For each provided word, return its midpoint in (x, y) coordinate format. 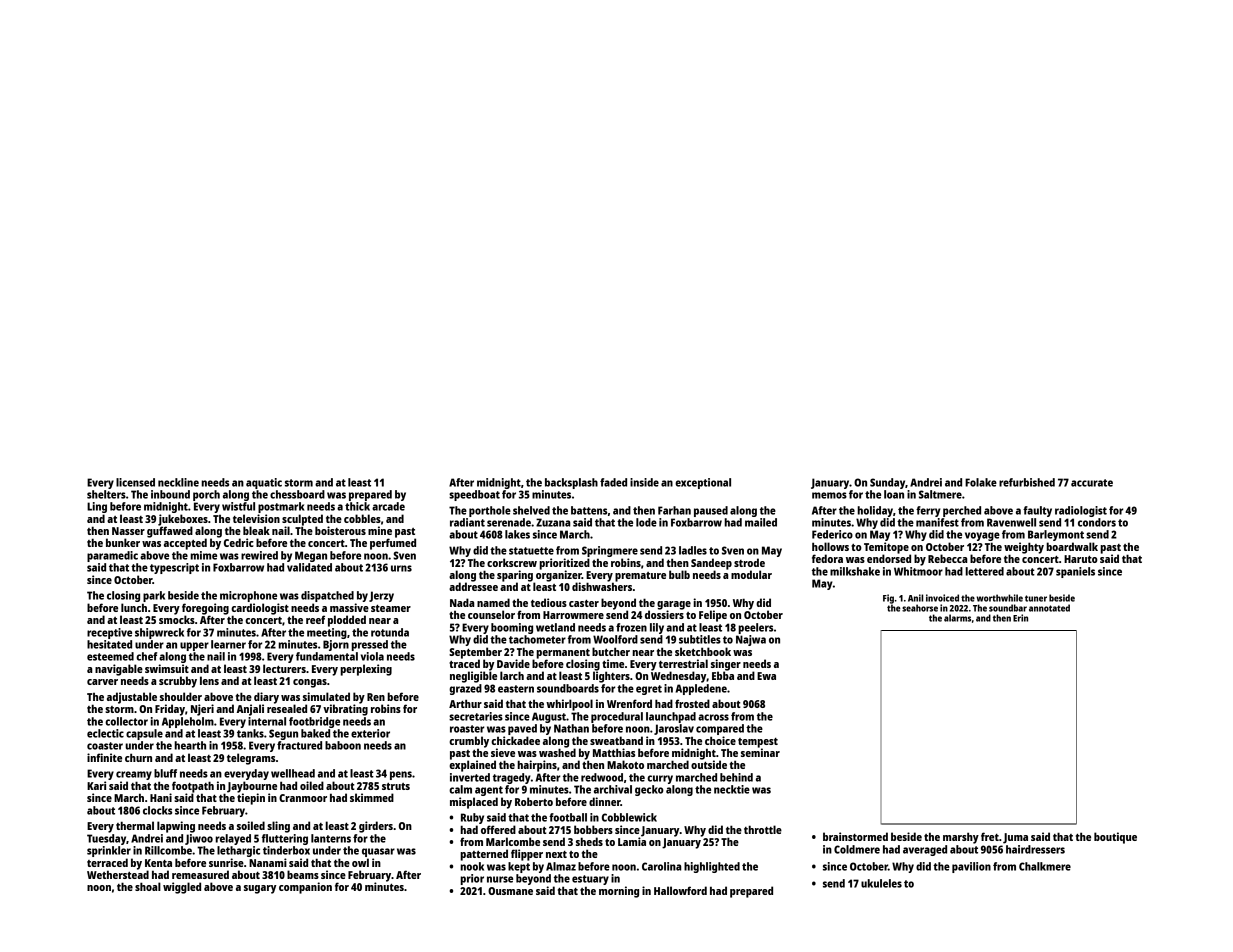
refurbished (1027, 482)
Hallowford (680, 890)
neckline (178, 482)
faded (613, 482)
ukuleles (881, 883)
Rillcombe (168, 850)
